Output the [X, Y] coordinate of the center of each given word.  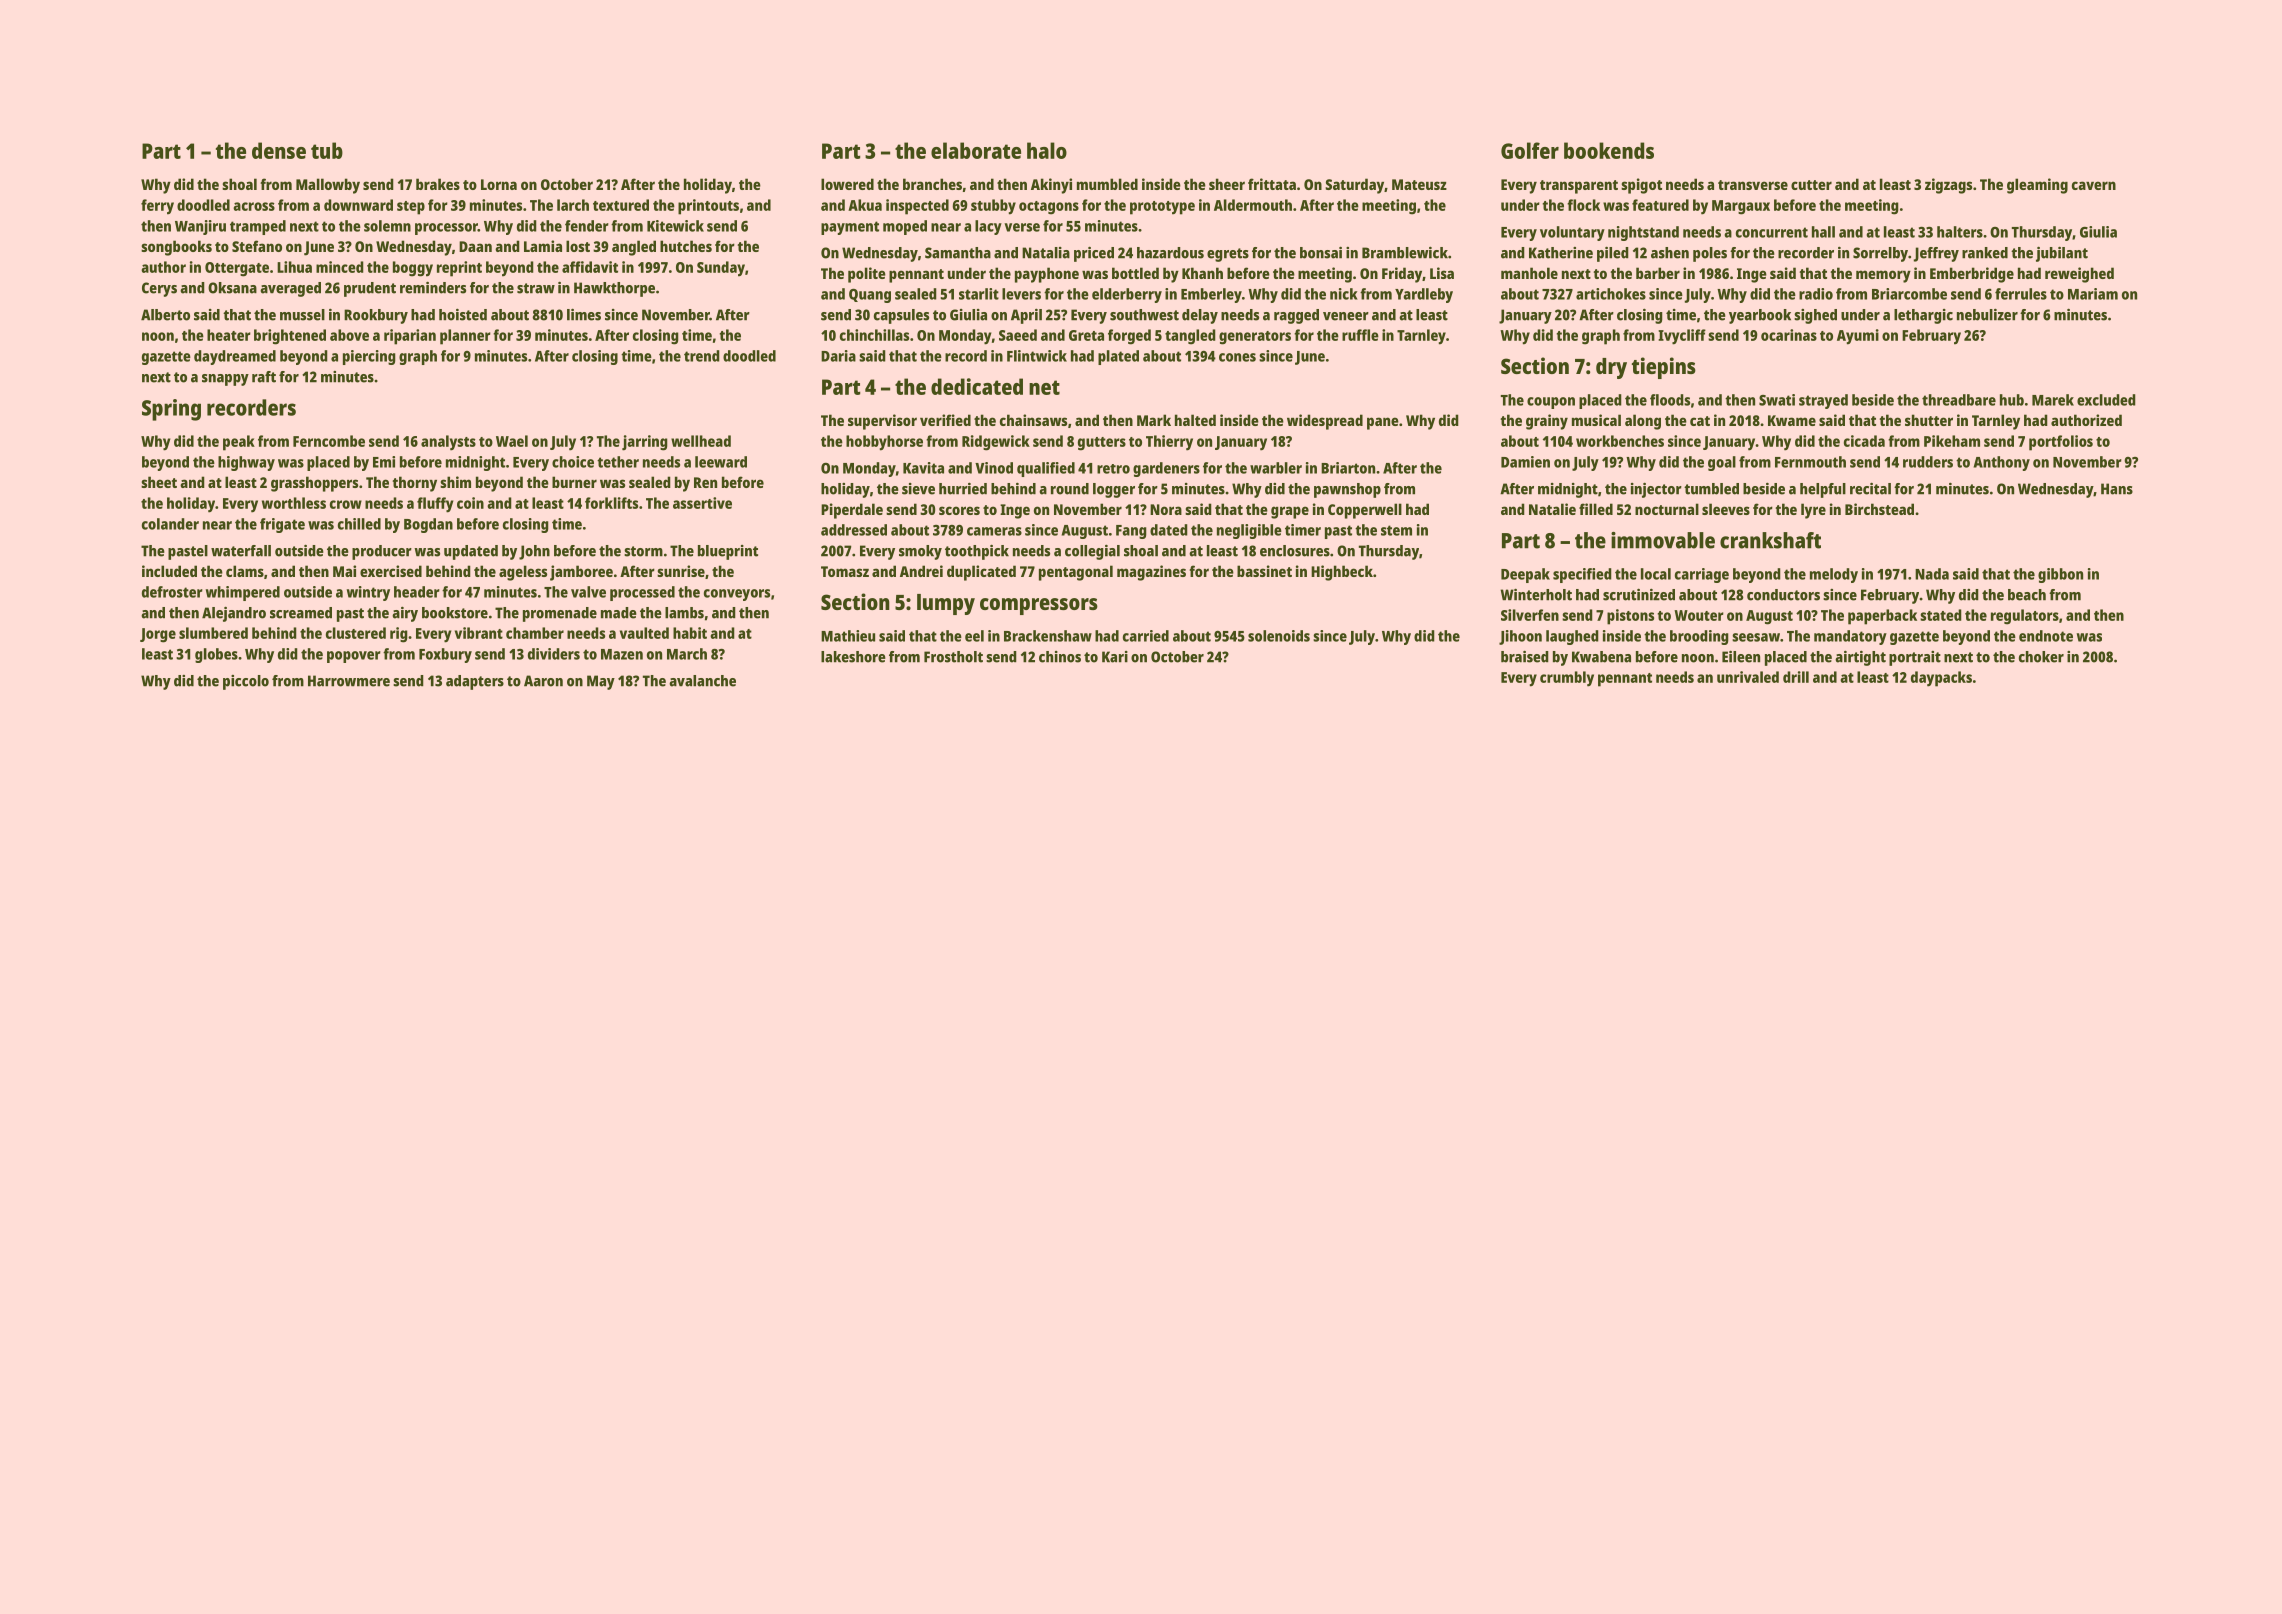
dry [1611, 368]
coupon [1551, 403]
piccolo [246, 682]
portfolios [2061, 443]
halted [1195, 420]
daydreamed [235, 357]
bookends [1609, 150]
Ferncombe [329, 441]
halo [1047, 150]
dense [279, 150]
